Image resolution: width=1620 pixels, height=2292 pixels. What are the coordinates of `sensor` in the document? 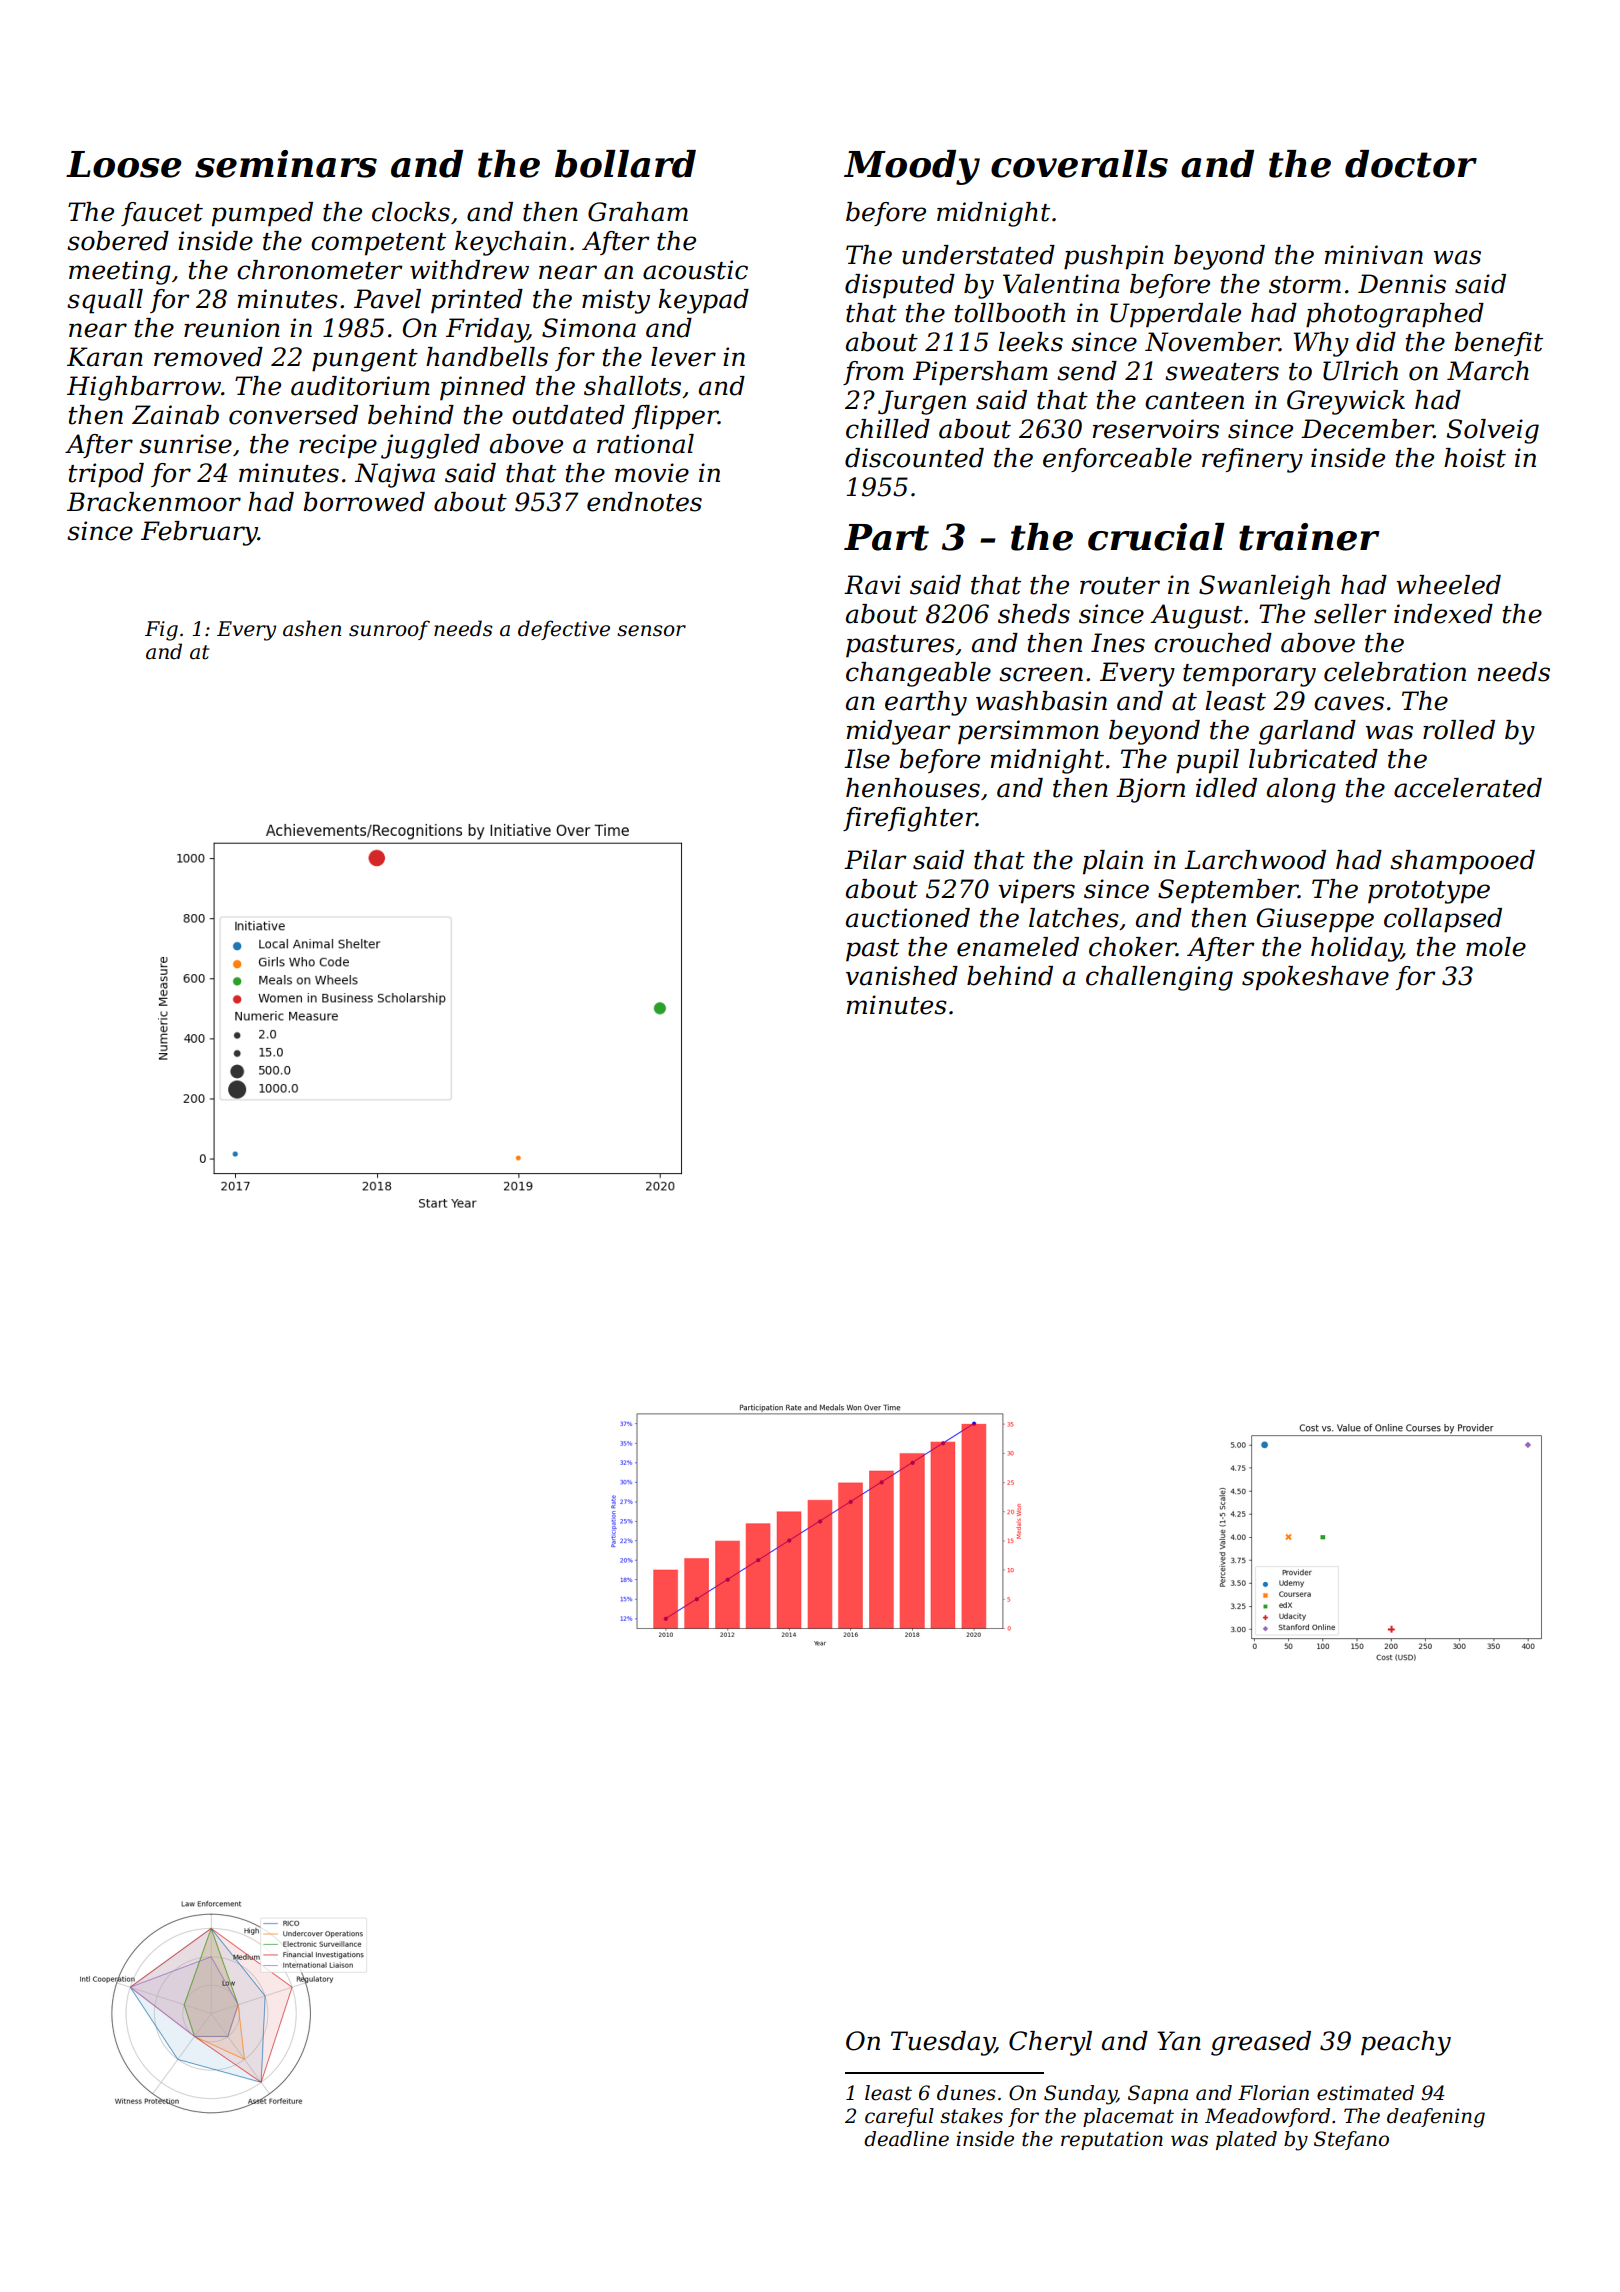 It's located at (651, 631).
